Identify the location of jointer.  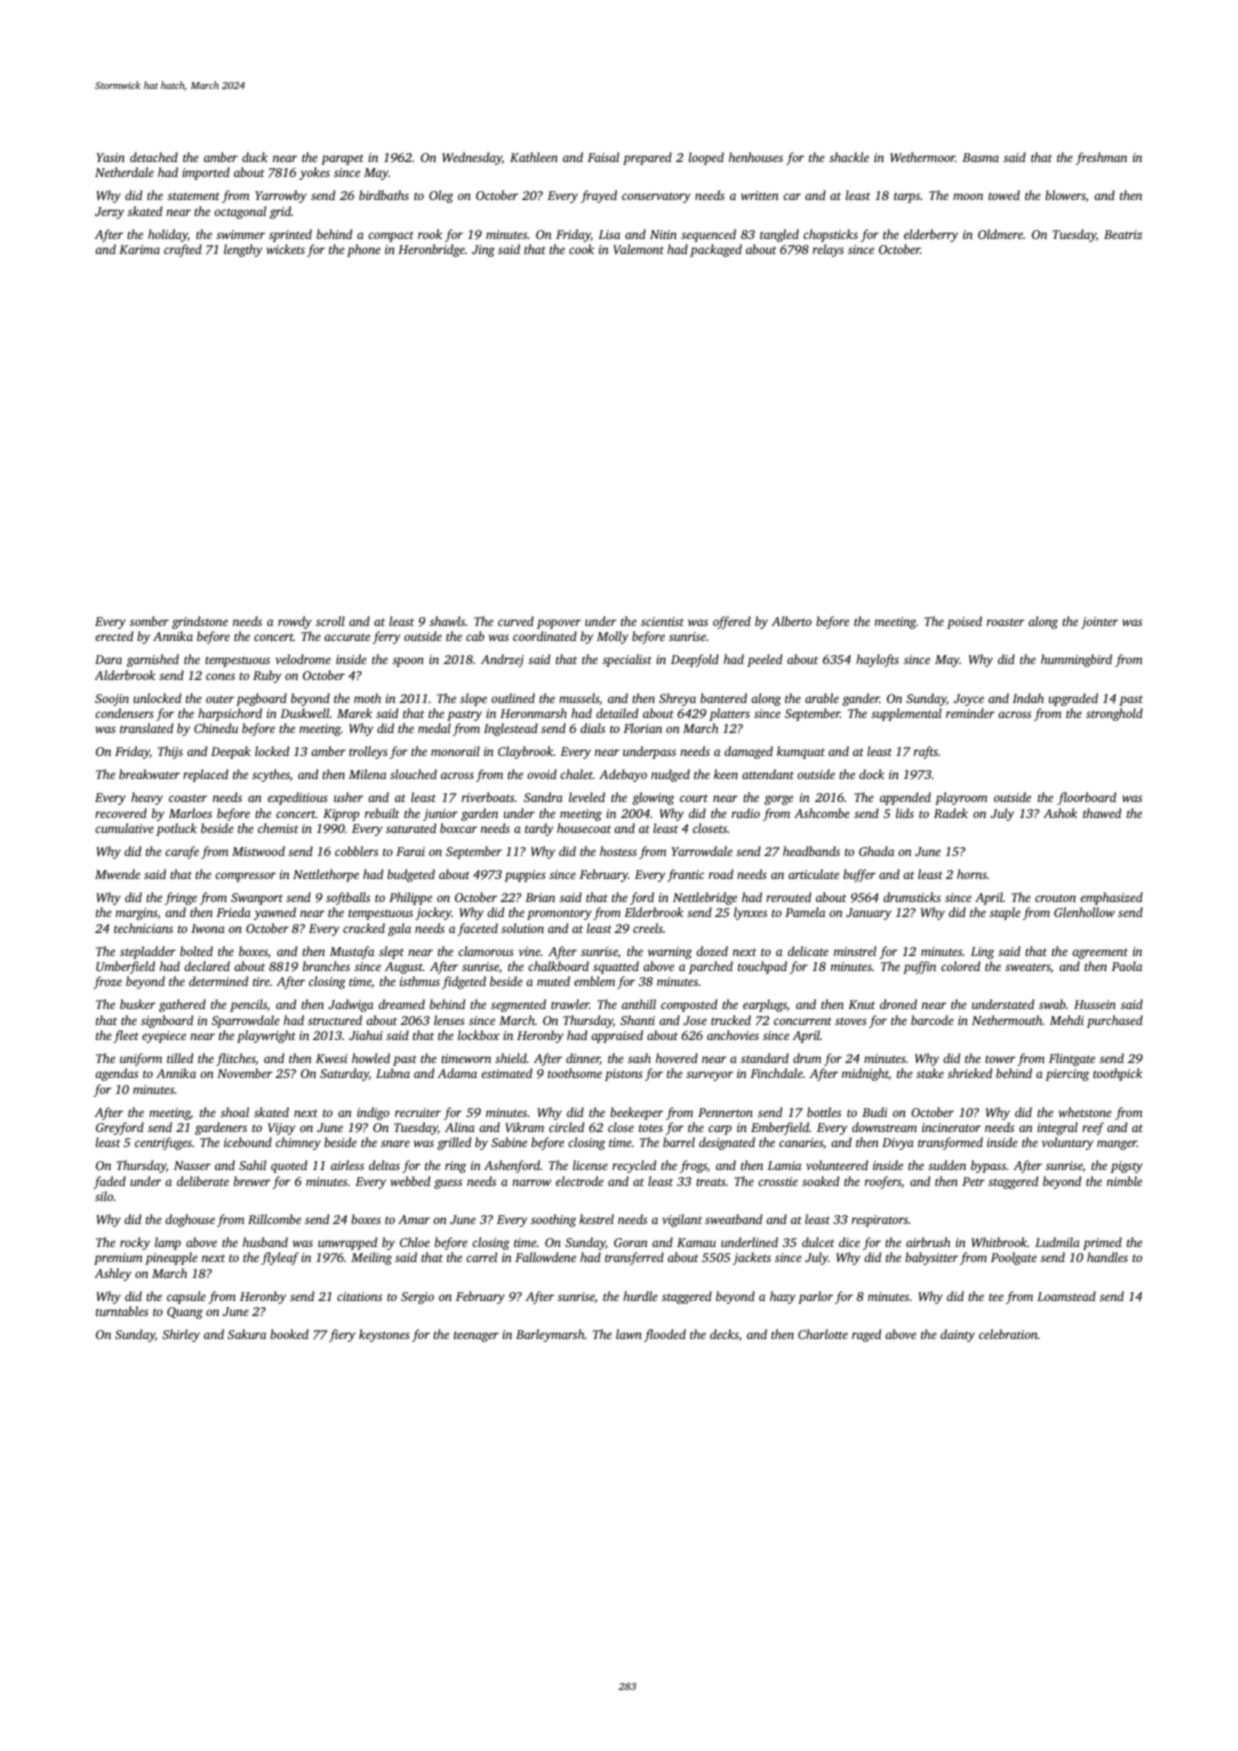
(1099, 623).
